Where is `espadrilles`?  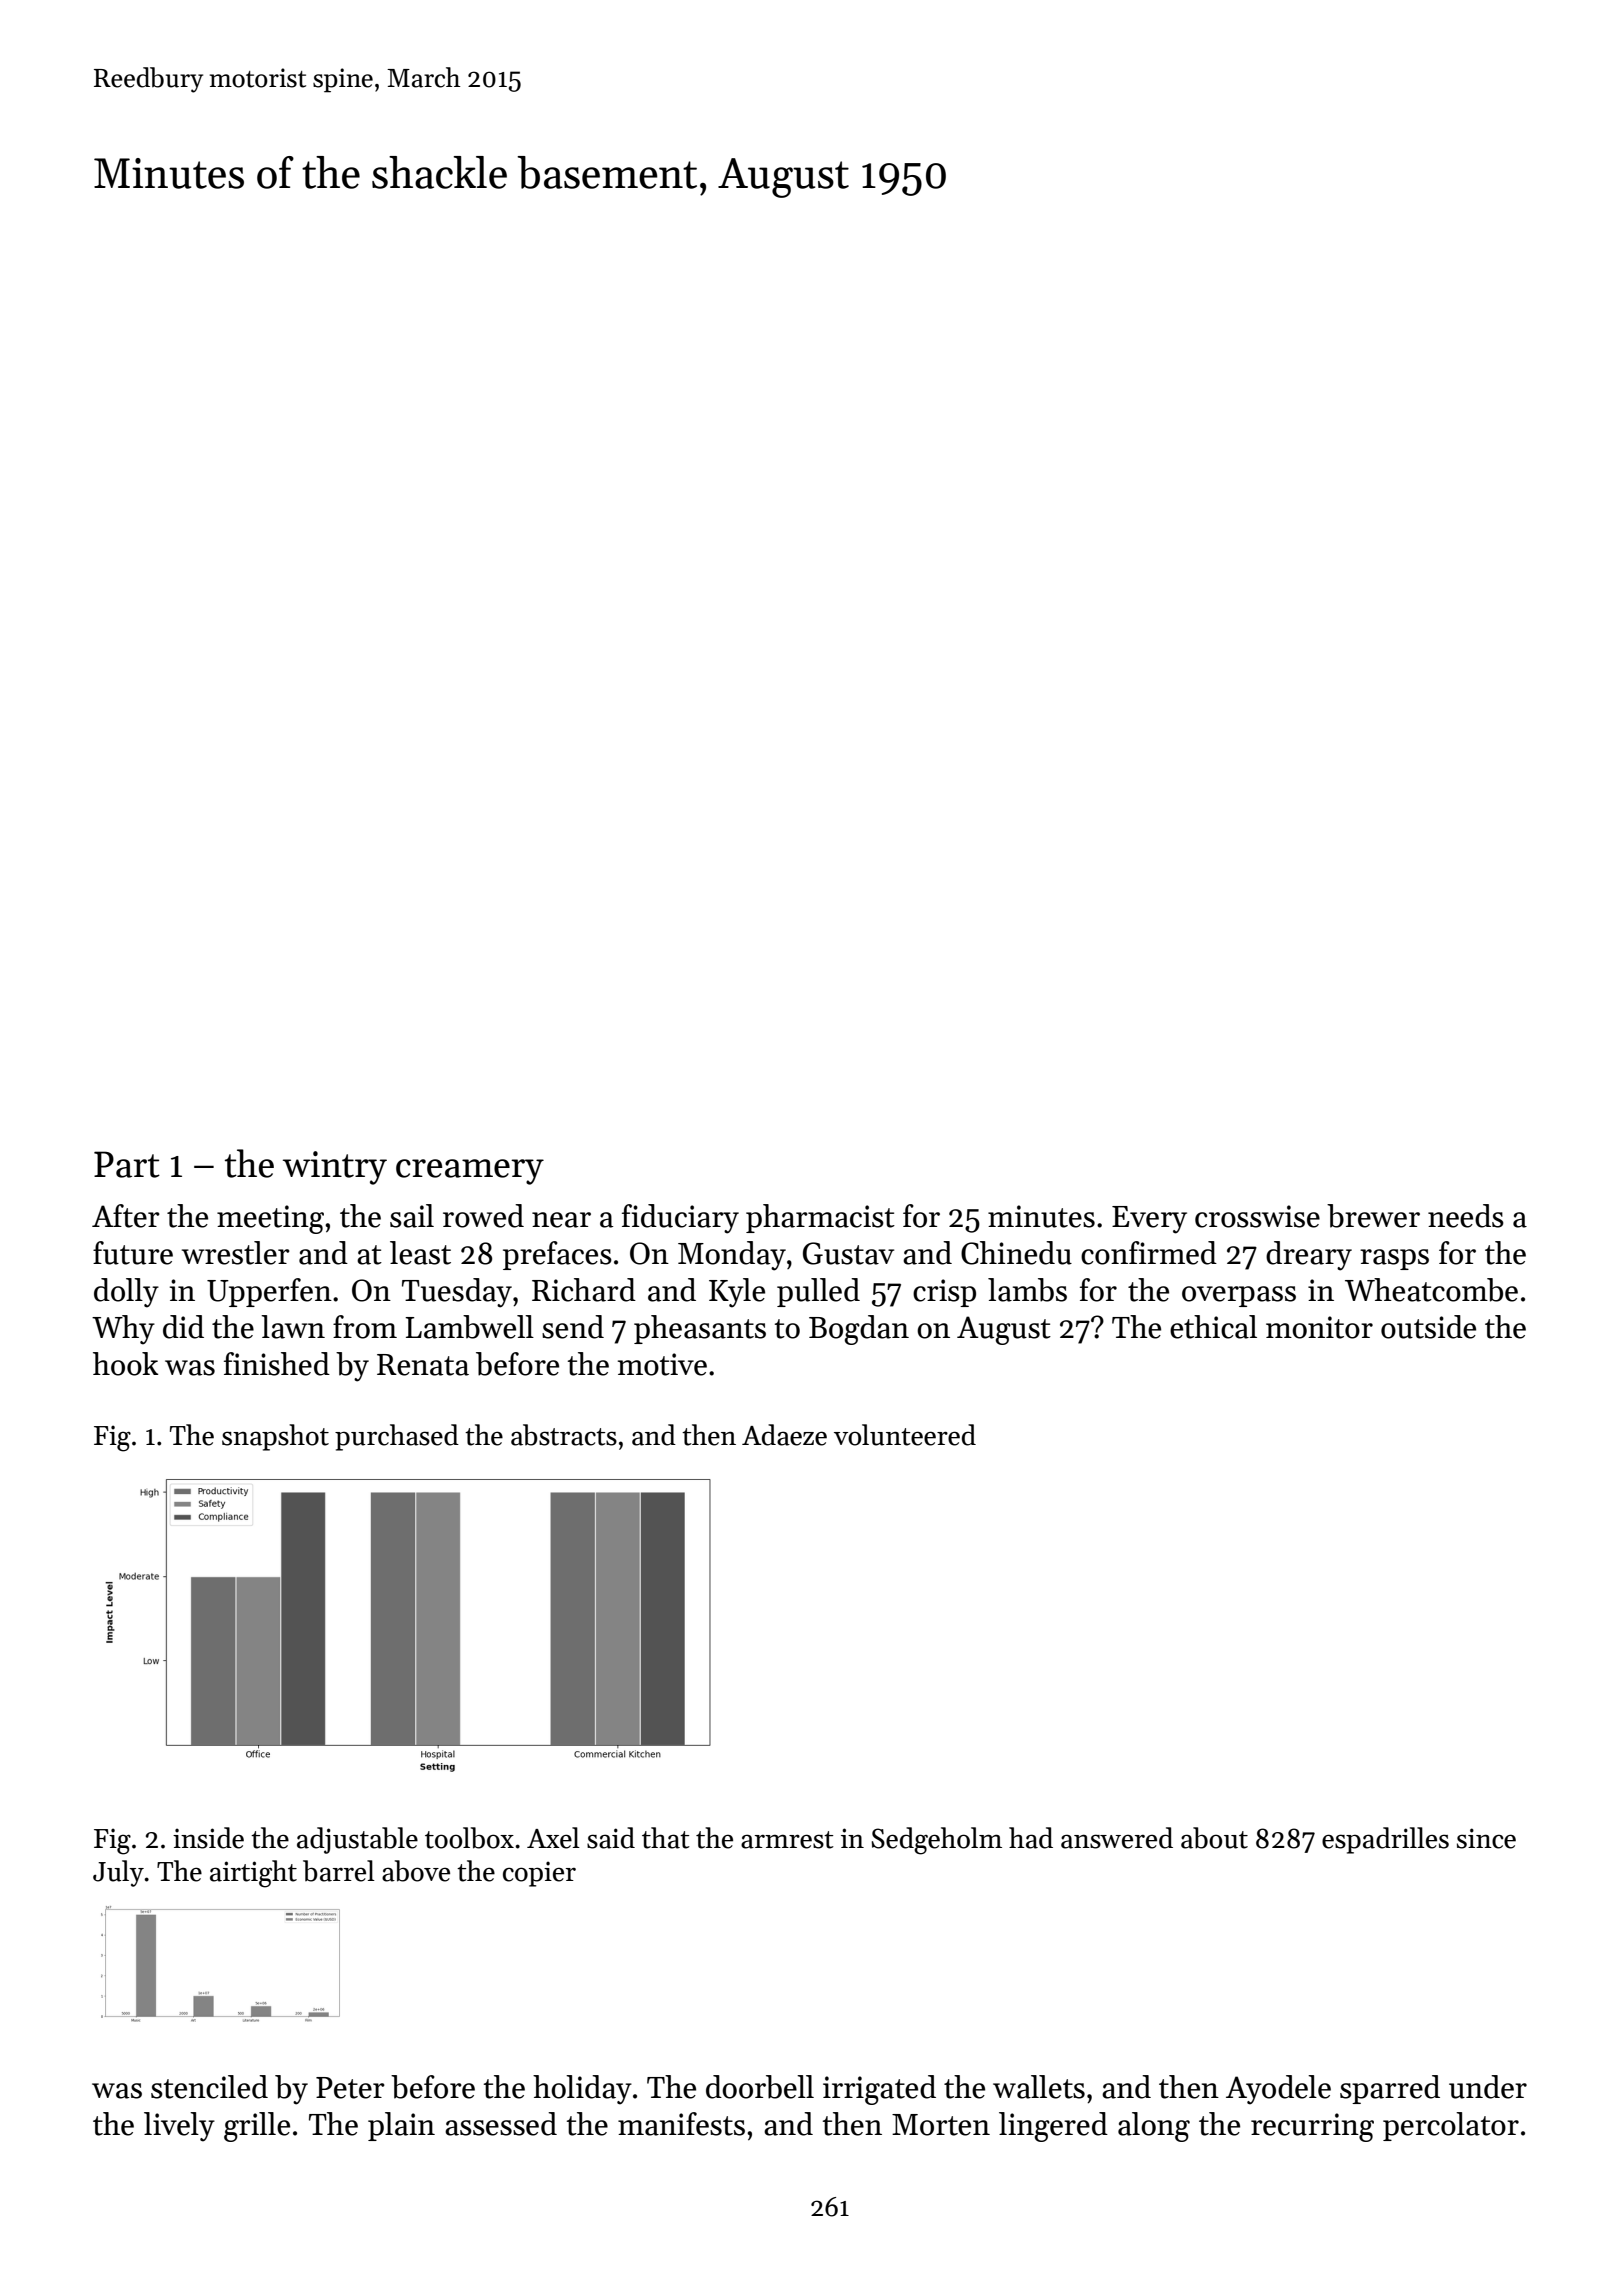
espadrilles is located at coordinates (1385, 1840).
